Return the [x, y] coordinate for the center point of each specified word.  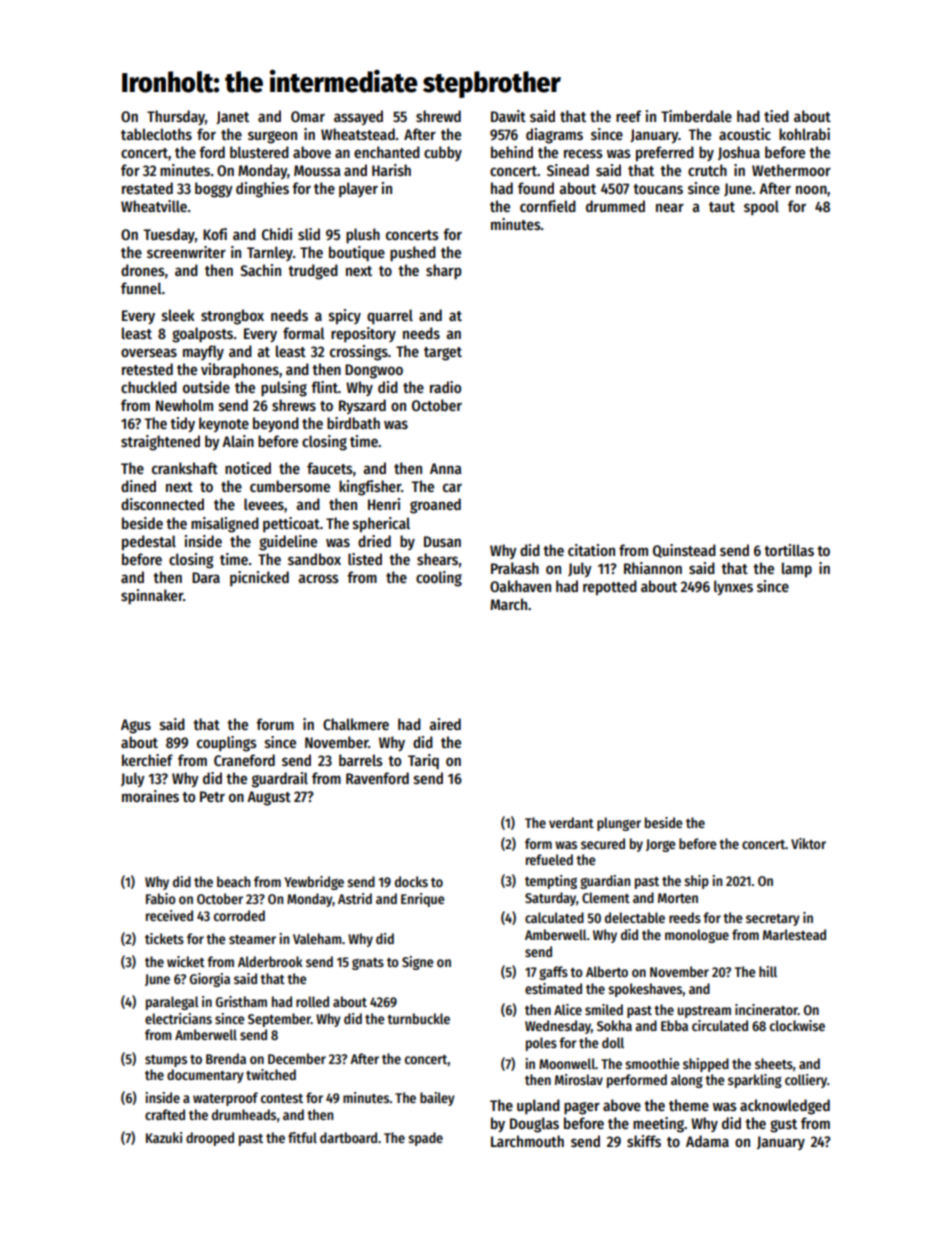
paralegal [172, 1003]
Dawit [508, 116]
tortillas [789, 550]
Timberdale [696, 116]
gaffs [553, 973]
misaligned [225, 525]
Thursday [176, 117]
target [443, 354]
